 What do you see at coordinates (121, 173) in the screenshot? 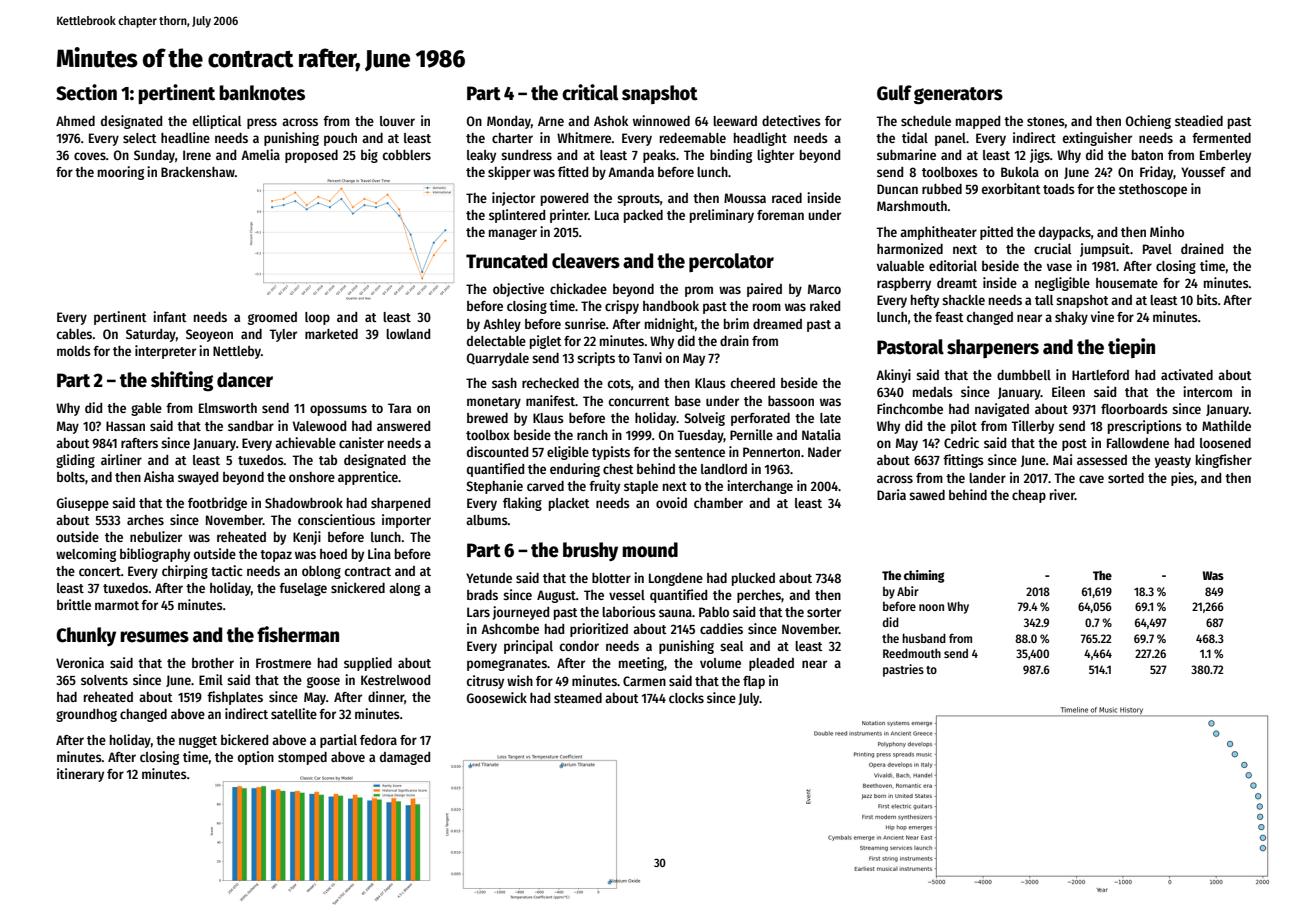
I see `mooring` at bounding box center [121, 173].
